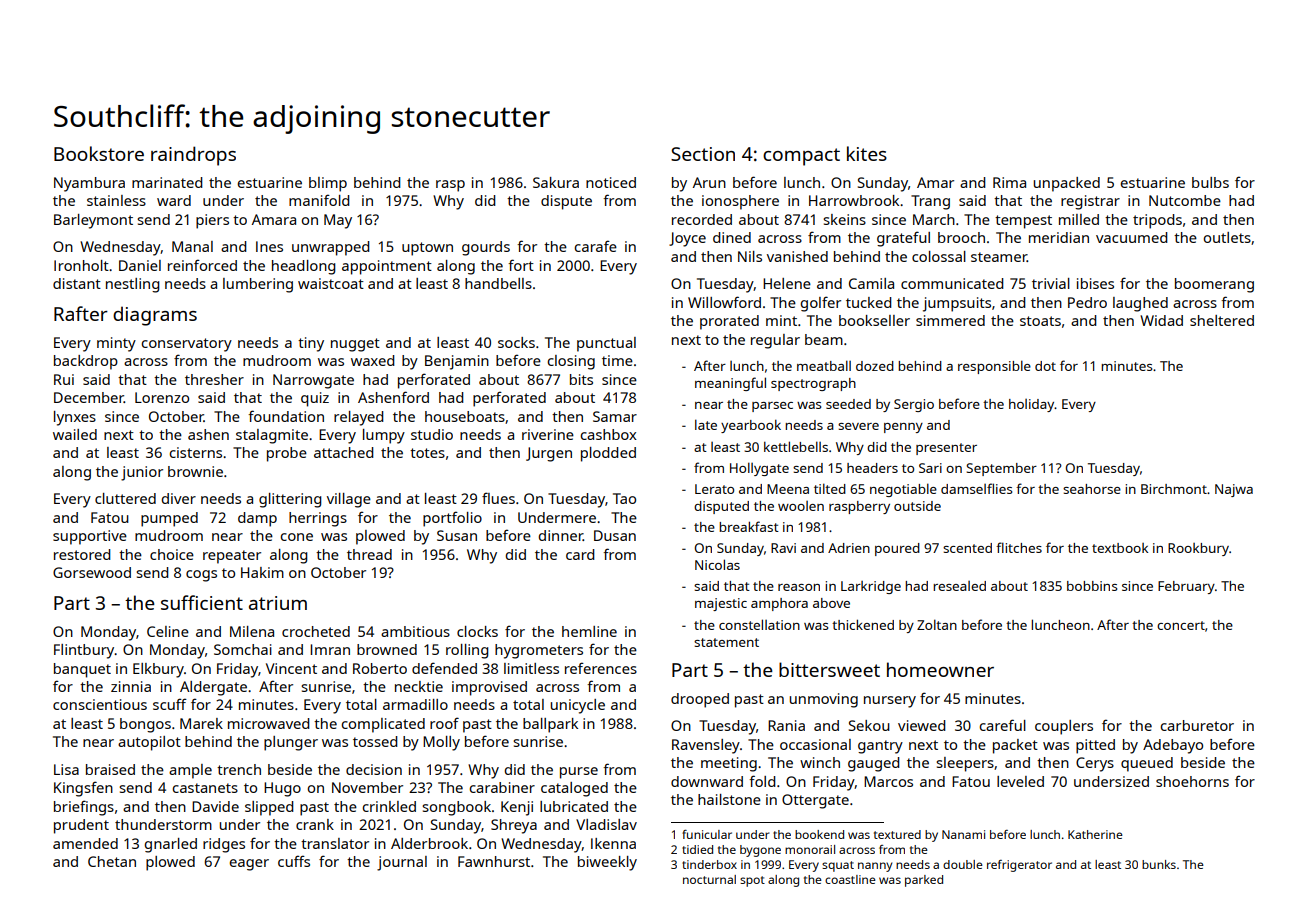 This image has width=1308, height=924. What do you see at coordinates (867, 153) in the image?
I see `kites` at bounding box center [867, 153].
